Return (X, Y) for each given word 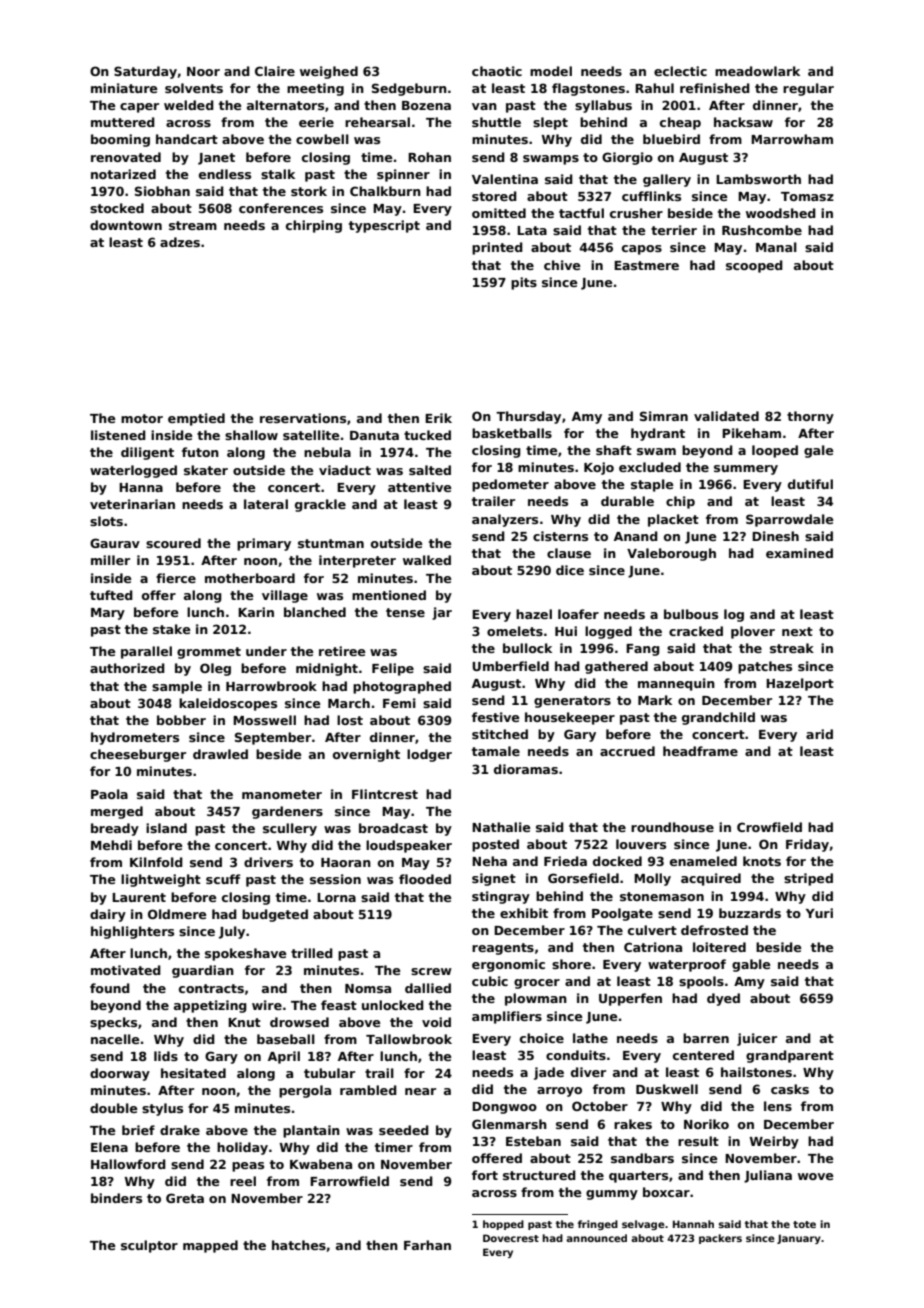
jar (442, 613)
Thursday (528, 417)
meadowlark (757, 71)
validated (726, 416)
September (273, 738)
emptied (196, 419)
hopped (503, 1225)
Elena (109, 1147)
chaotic (497, 71)
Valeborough (671, 554)
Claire (275, 71)
